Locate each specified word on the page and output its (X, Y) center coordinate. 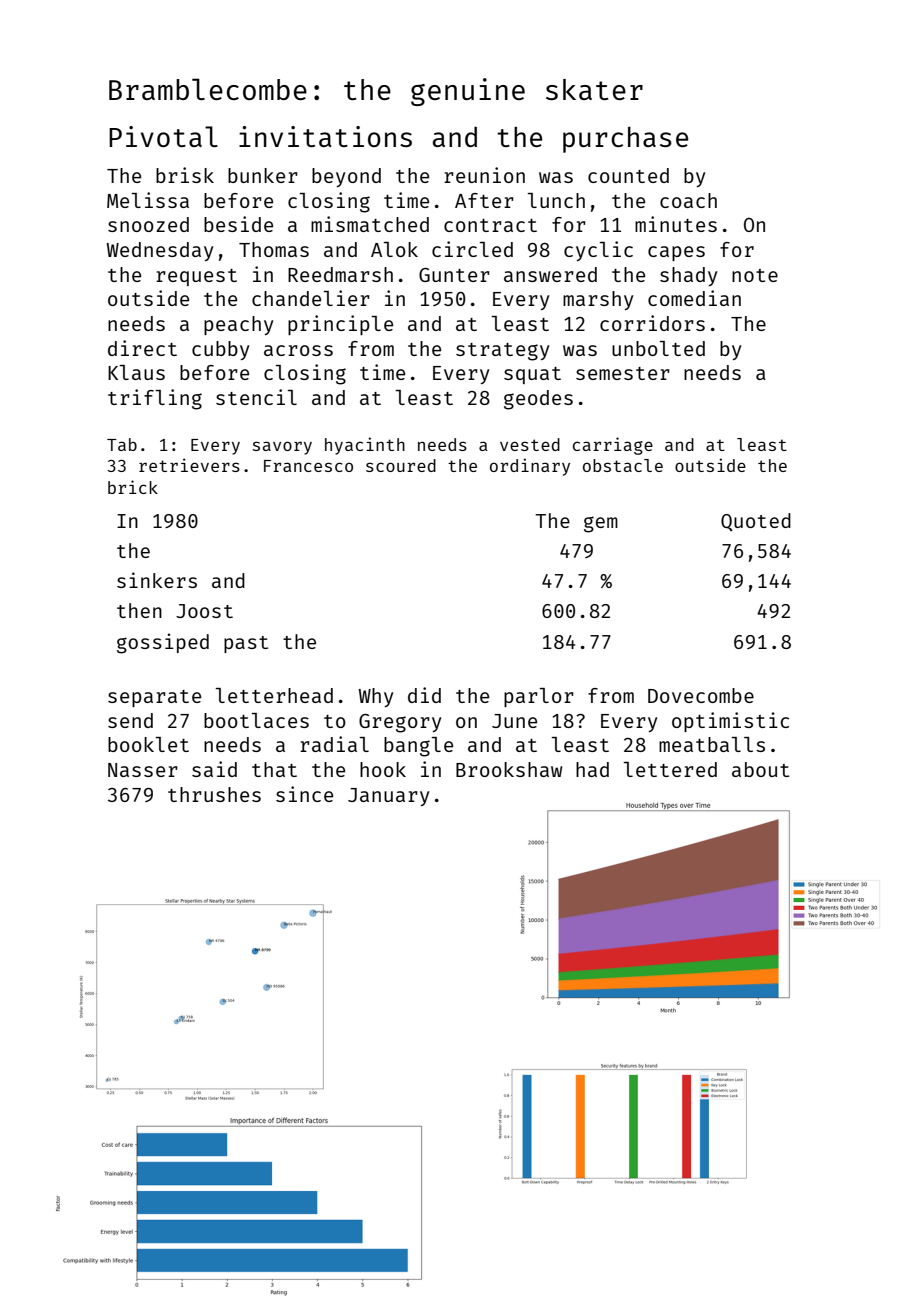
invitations (325, 136)
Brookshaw (509, 769)
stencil (256, 397)
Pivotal (163, 136)
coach (688, 200)
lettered (670, 769)
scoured (401, 465)
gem (601, 524)
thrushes (214, 794)
